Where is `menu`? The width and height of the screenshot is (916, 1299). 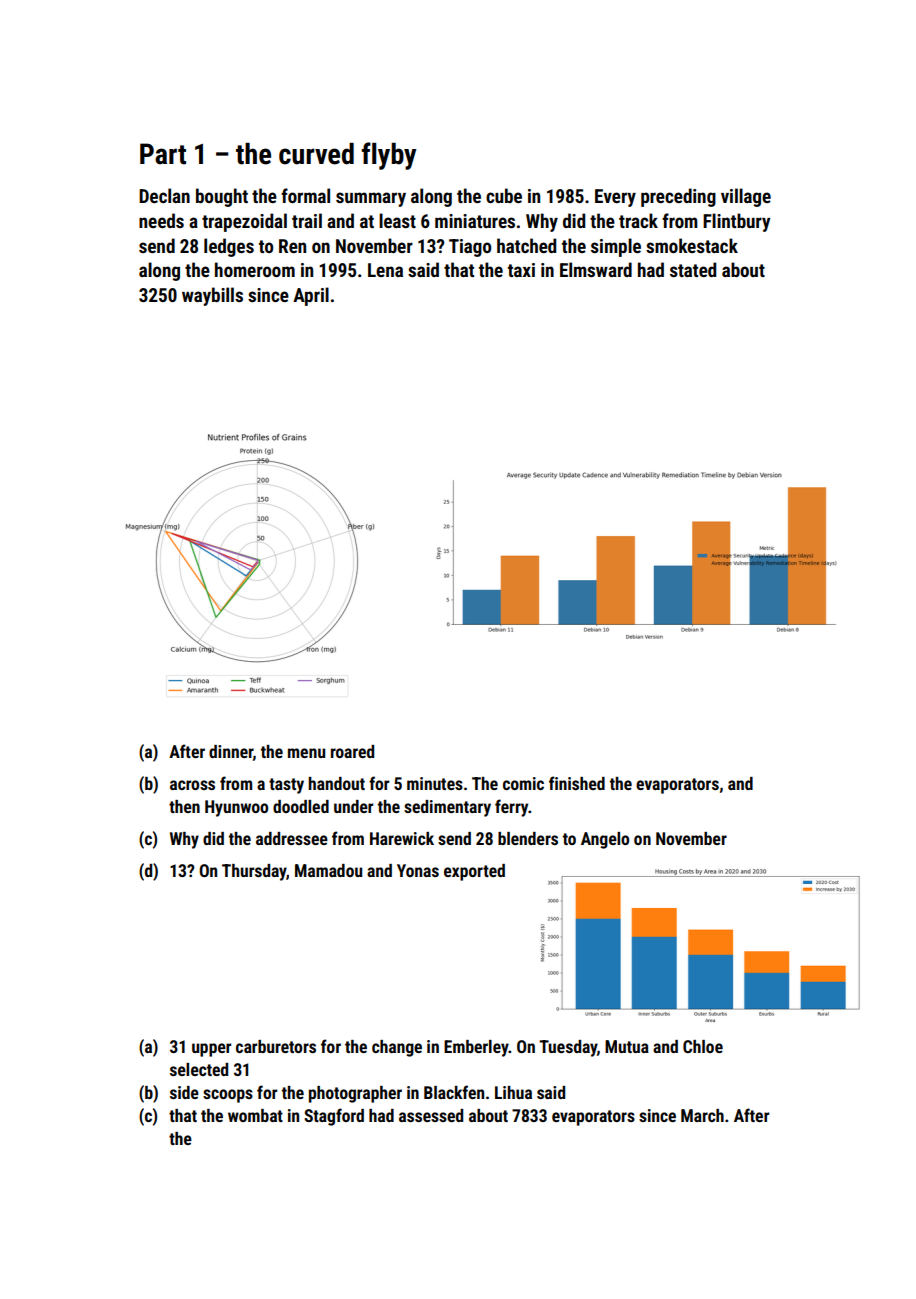
menu is located at coordinates (306, 753).
